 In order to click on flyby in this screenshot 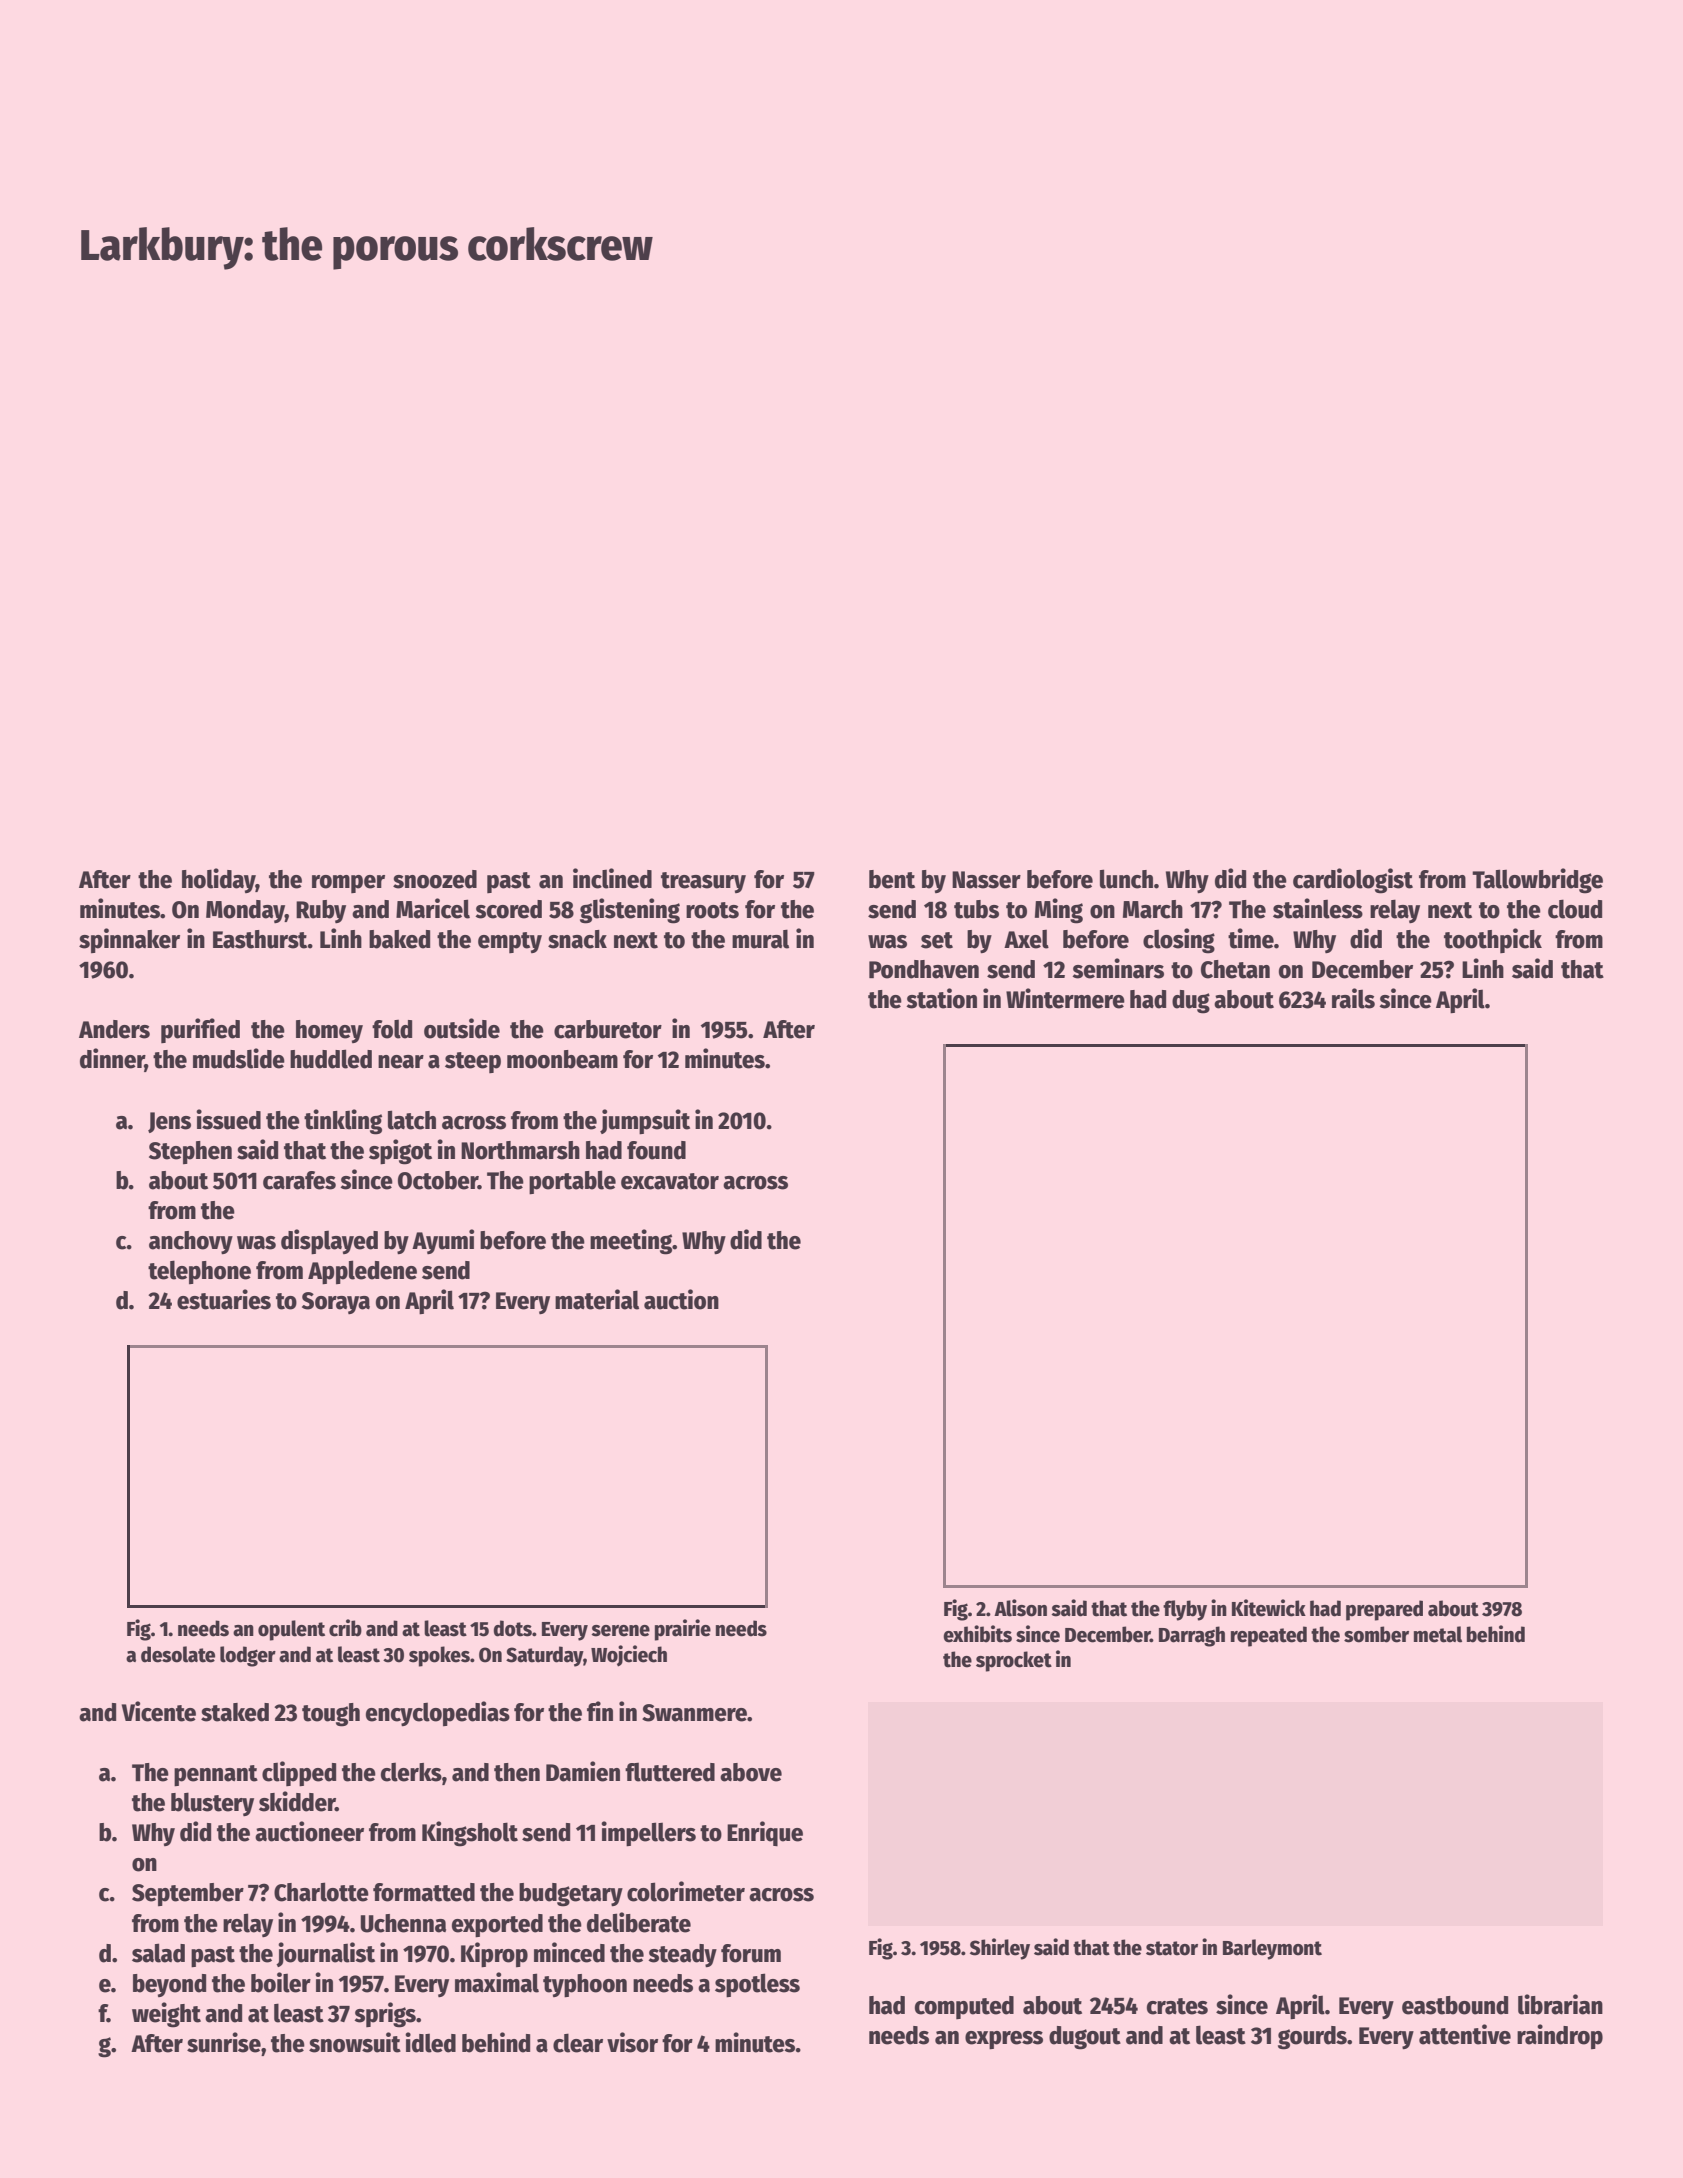, I will do `click(1185, 1610)`.
